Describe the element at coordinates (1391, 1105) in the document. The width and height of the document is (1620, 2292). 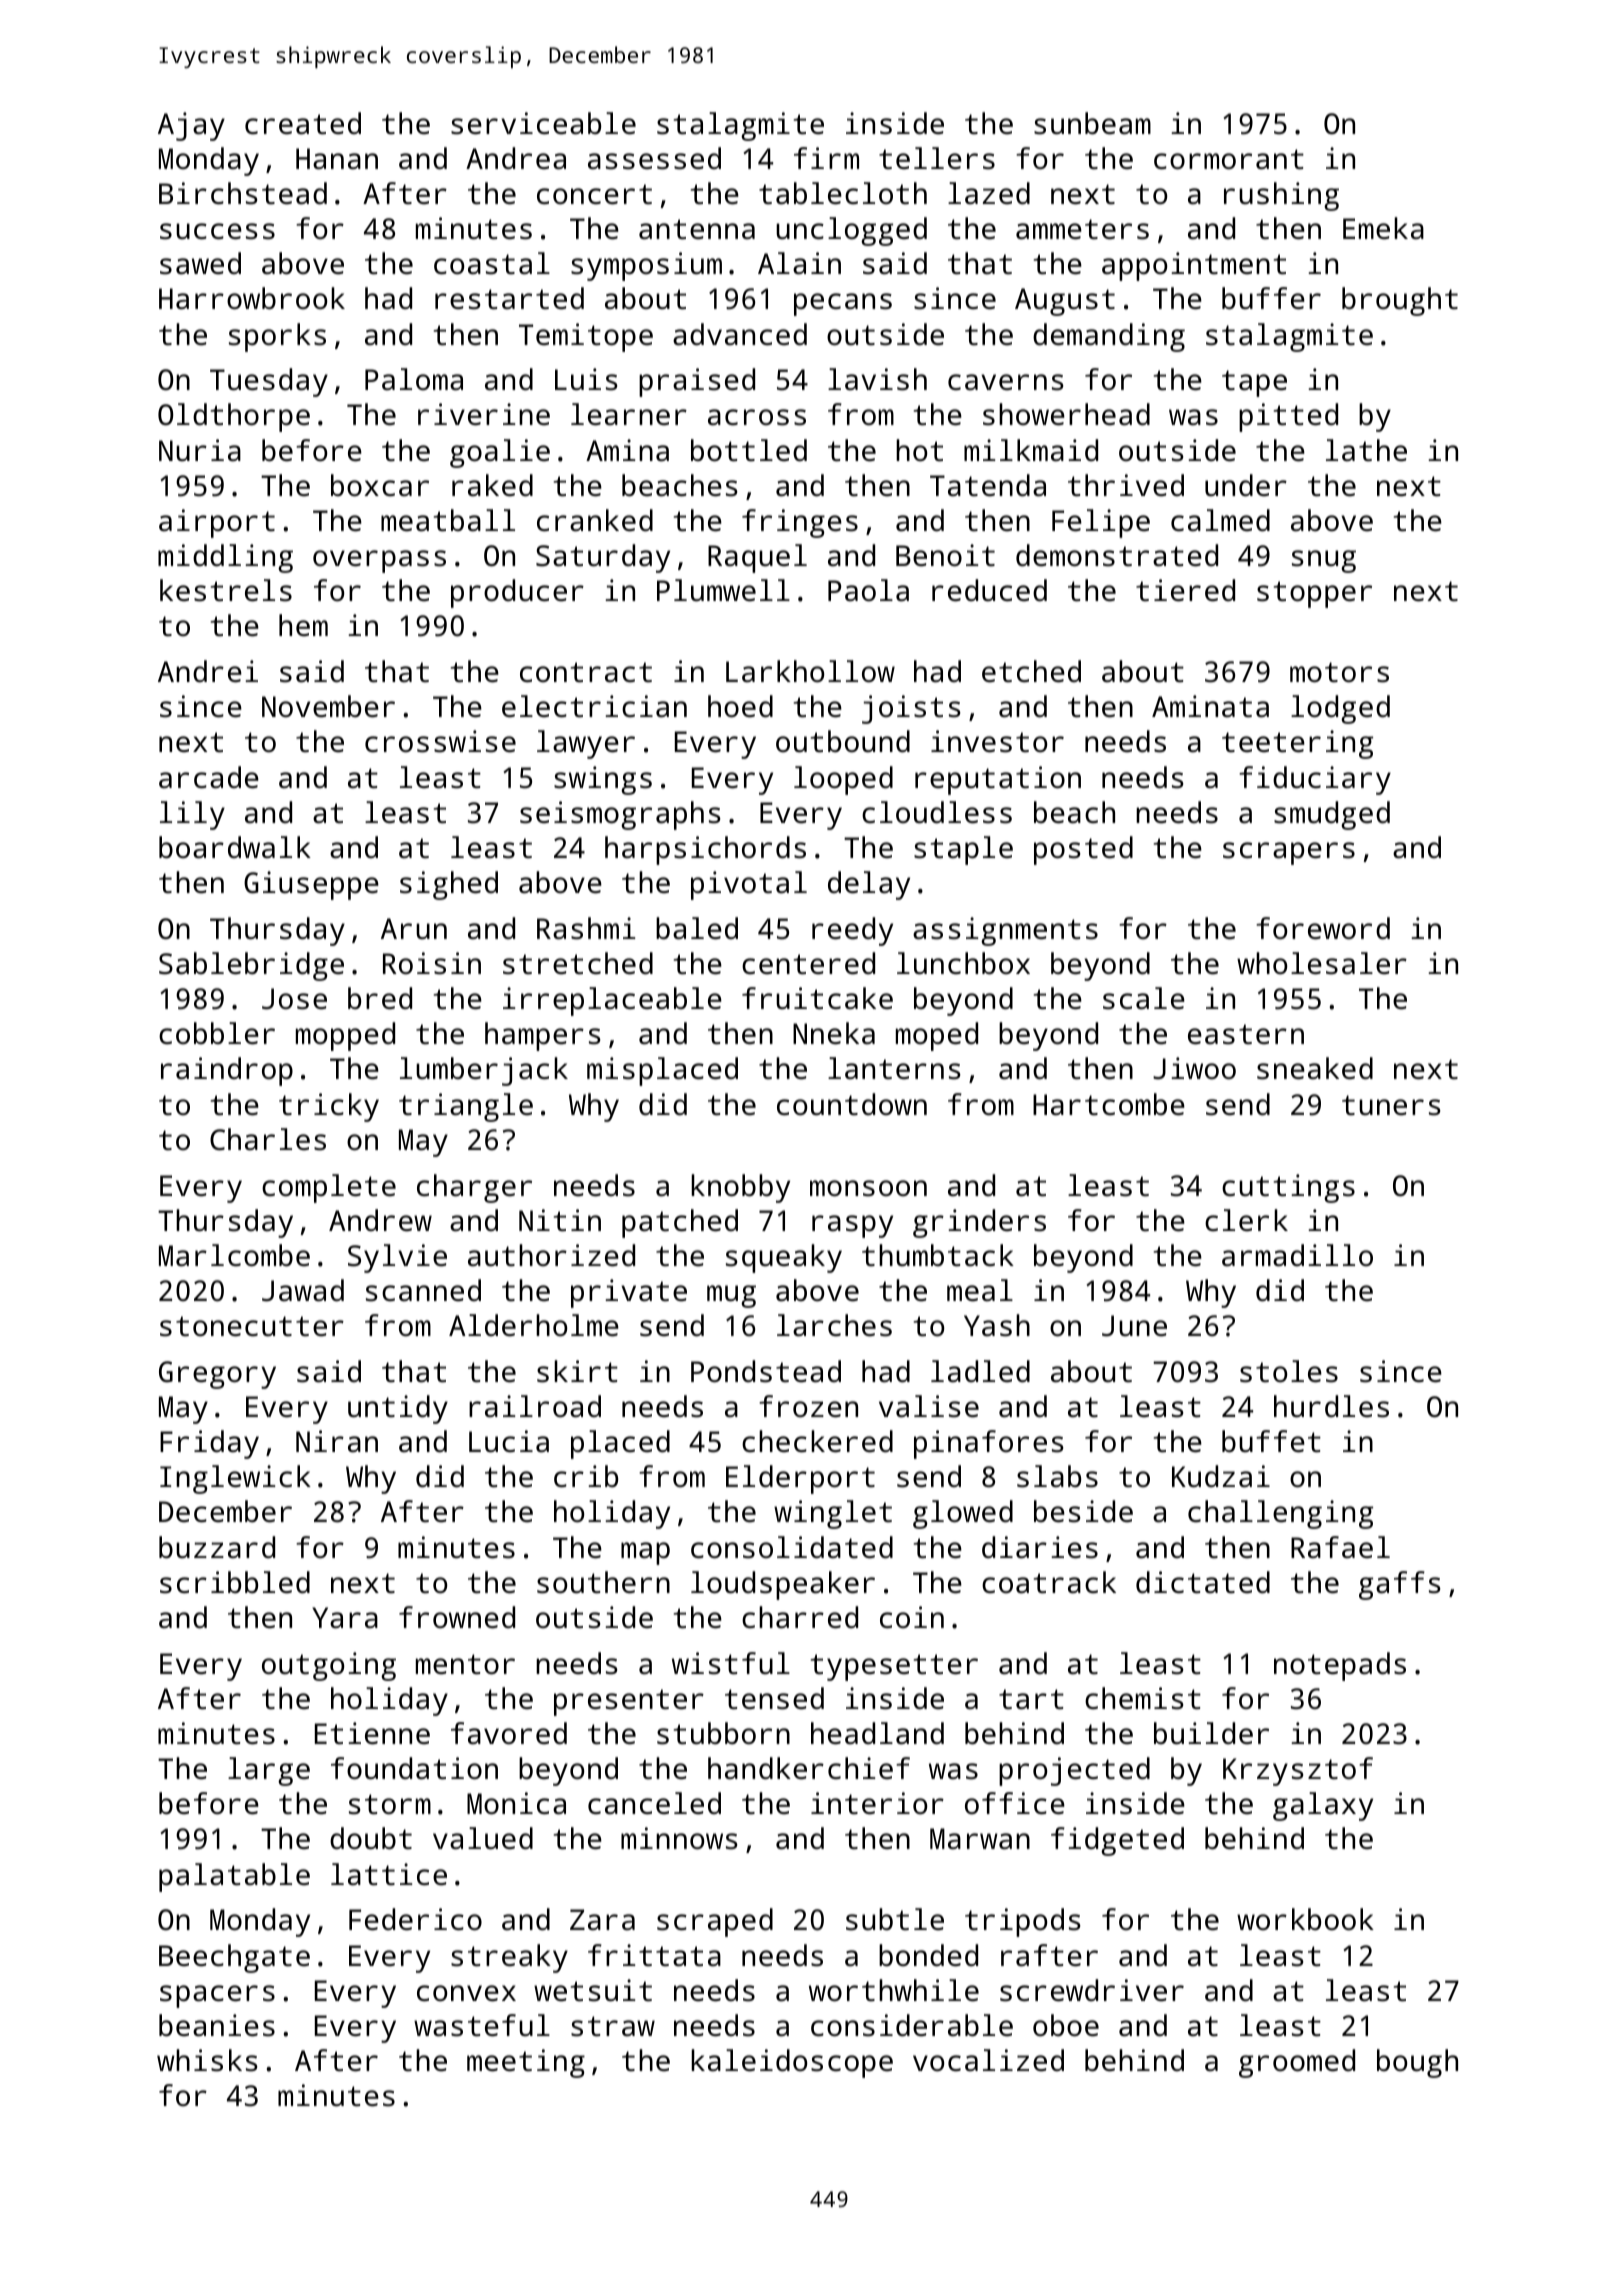
I see `tuners` at that location.
